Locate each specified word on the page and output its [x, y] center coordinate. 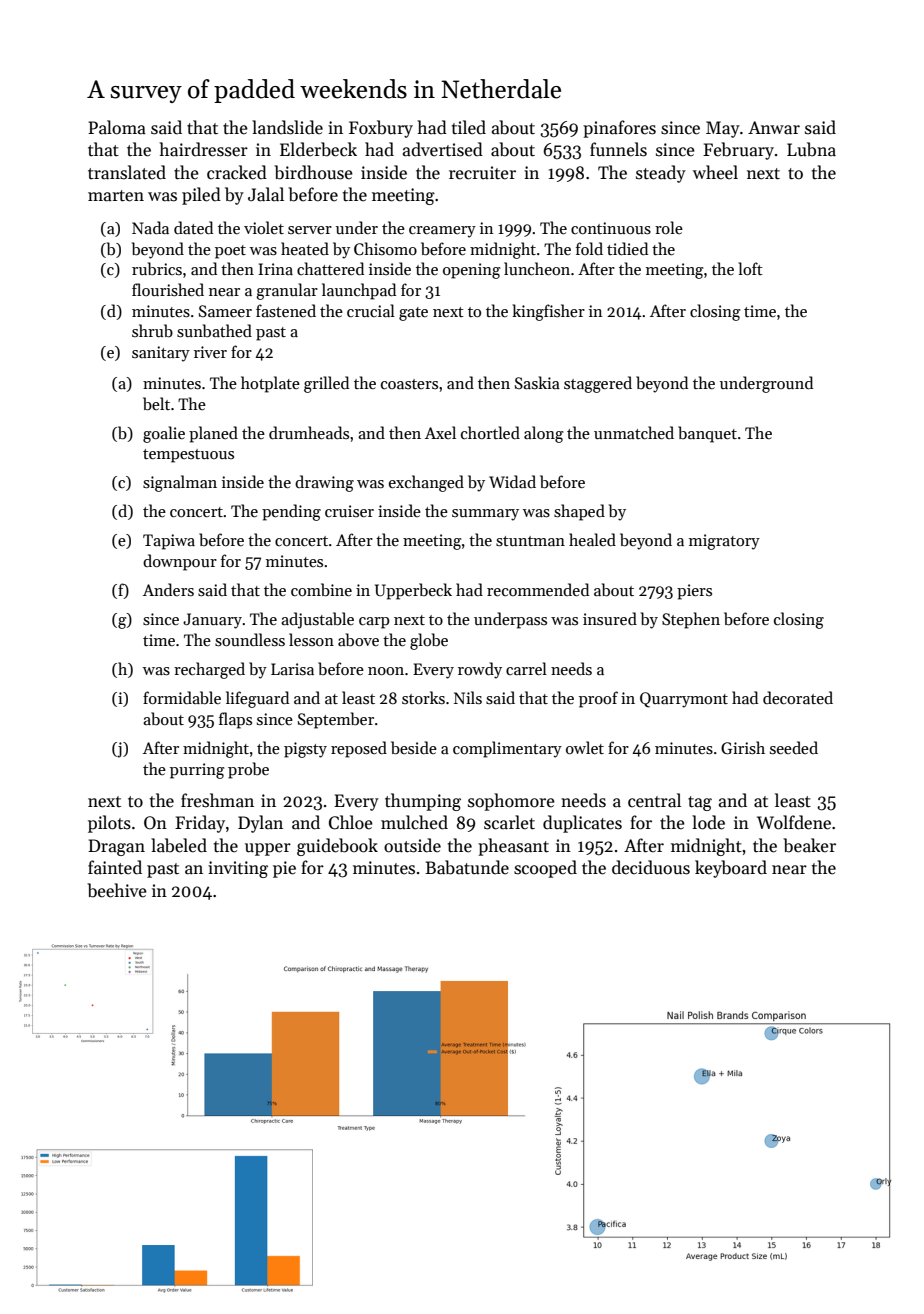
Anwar [774, 128]
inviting [238, 869]
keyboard [731, 869]
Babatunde [467, 867]
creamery [442, 232]
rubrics [157, 269]
